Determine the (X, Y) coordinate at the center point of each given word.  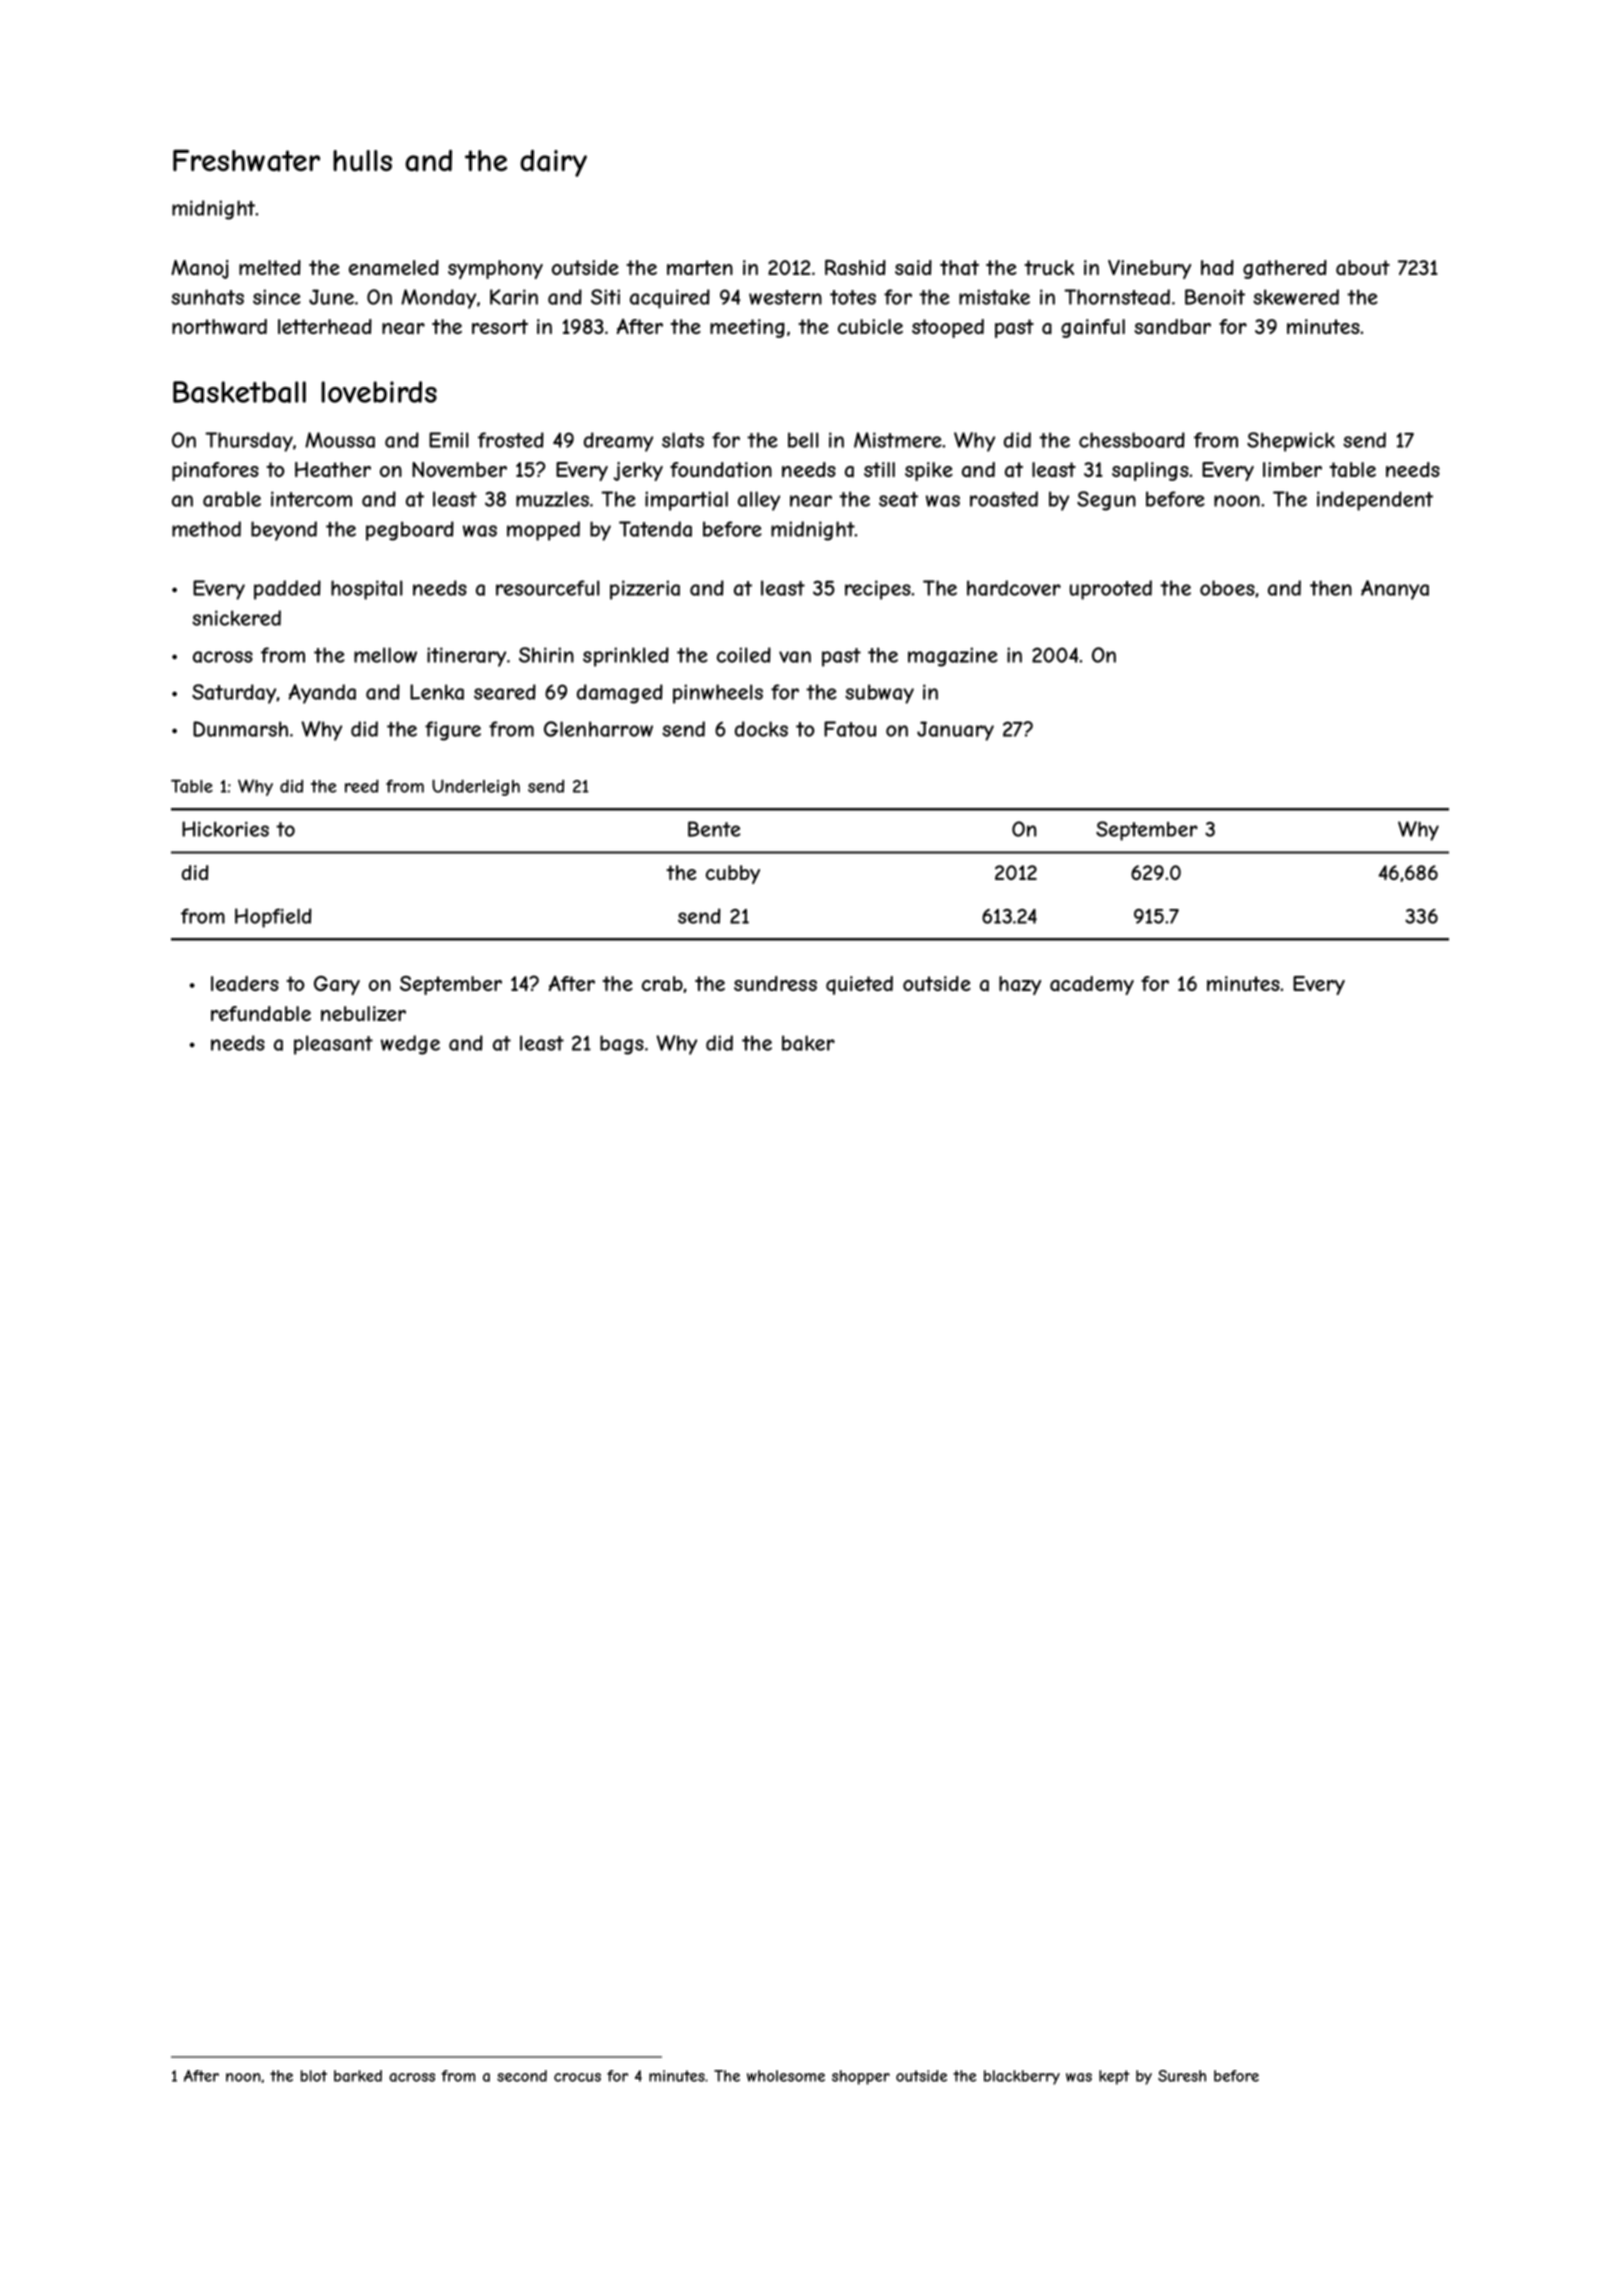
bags (622, 1045)
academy (1092, 985)
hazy (1020, 985)
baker (808, 1043)
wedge (410, 1045)
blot (314, 2076)
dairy (553, 163)
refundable (261, 1014)
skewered (1296, 297)
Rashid (855, 268)
